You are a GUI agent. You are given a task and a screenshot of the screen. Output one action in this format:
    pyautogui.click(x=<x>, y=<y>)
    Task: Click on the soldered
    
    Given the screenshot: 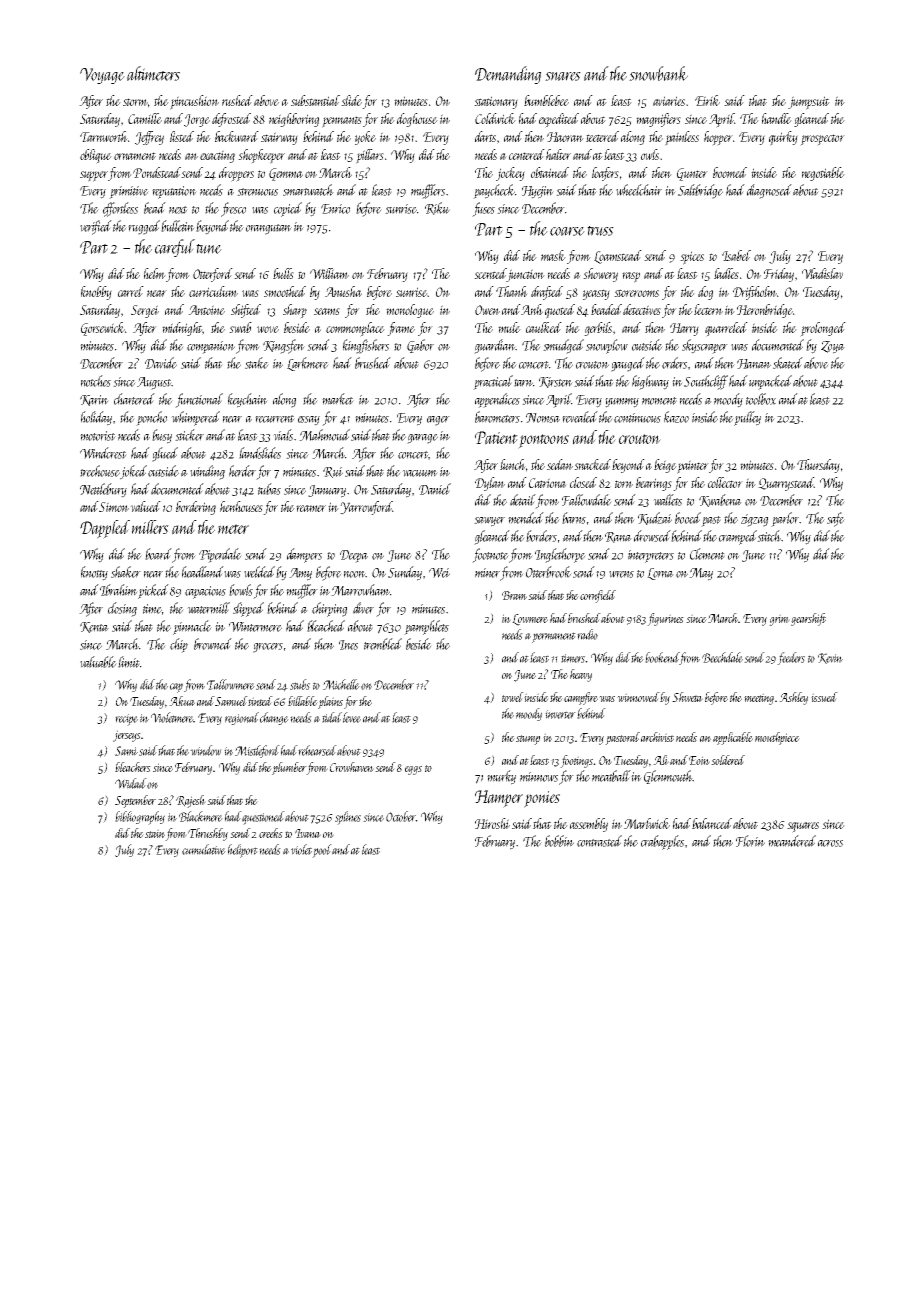 What is the action you would take?
    pyautogui.click(x=728, y=760)
